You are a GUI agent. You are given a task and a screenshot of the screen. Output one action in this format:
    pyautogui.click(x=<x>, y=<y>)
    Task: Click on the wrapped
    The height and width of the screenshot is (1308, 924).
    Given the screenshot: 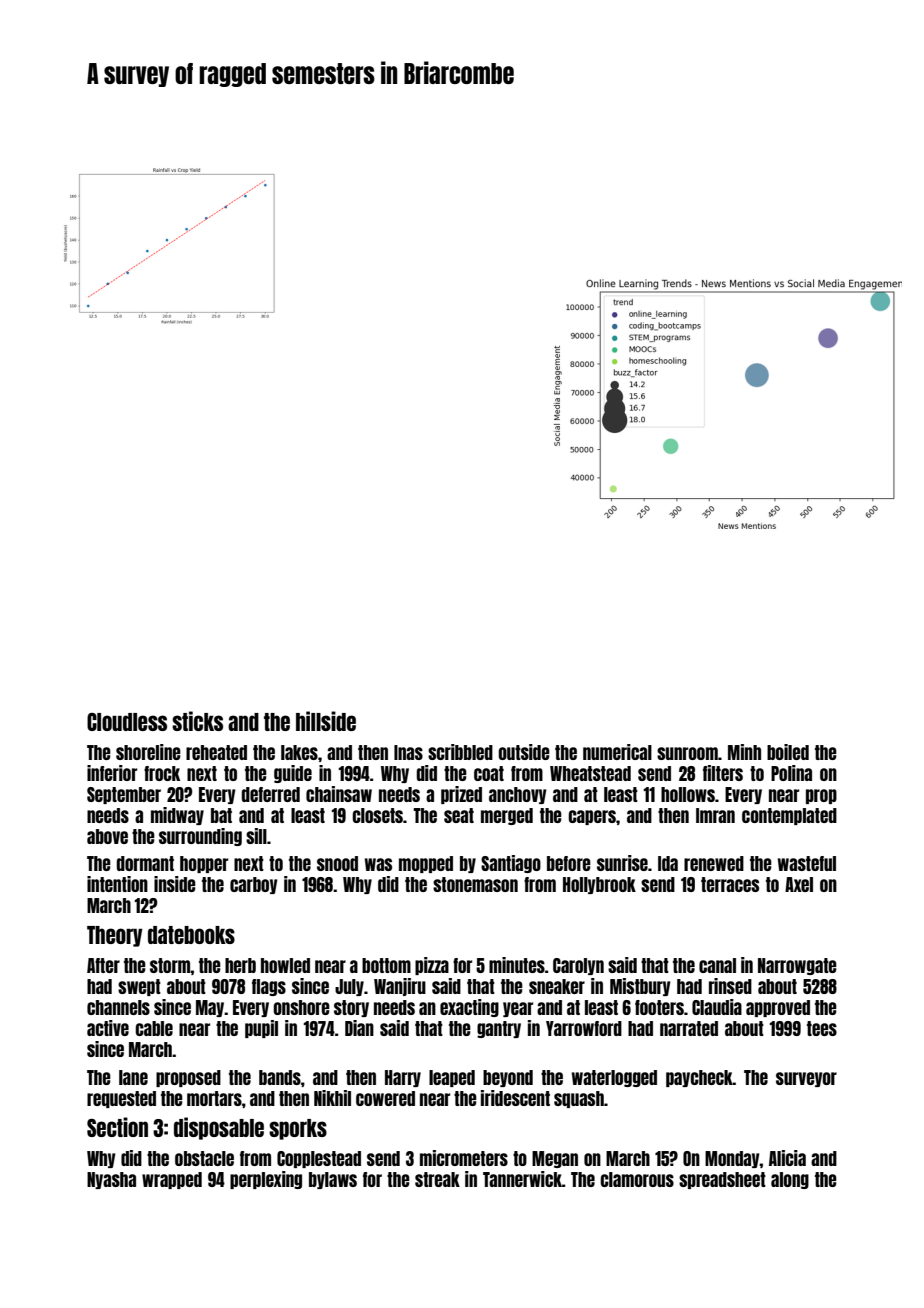 What is the action you would take?
    pyautogui.click(x=172, y=1180)
